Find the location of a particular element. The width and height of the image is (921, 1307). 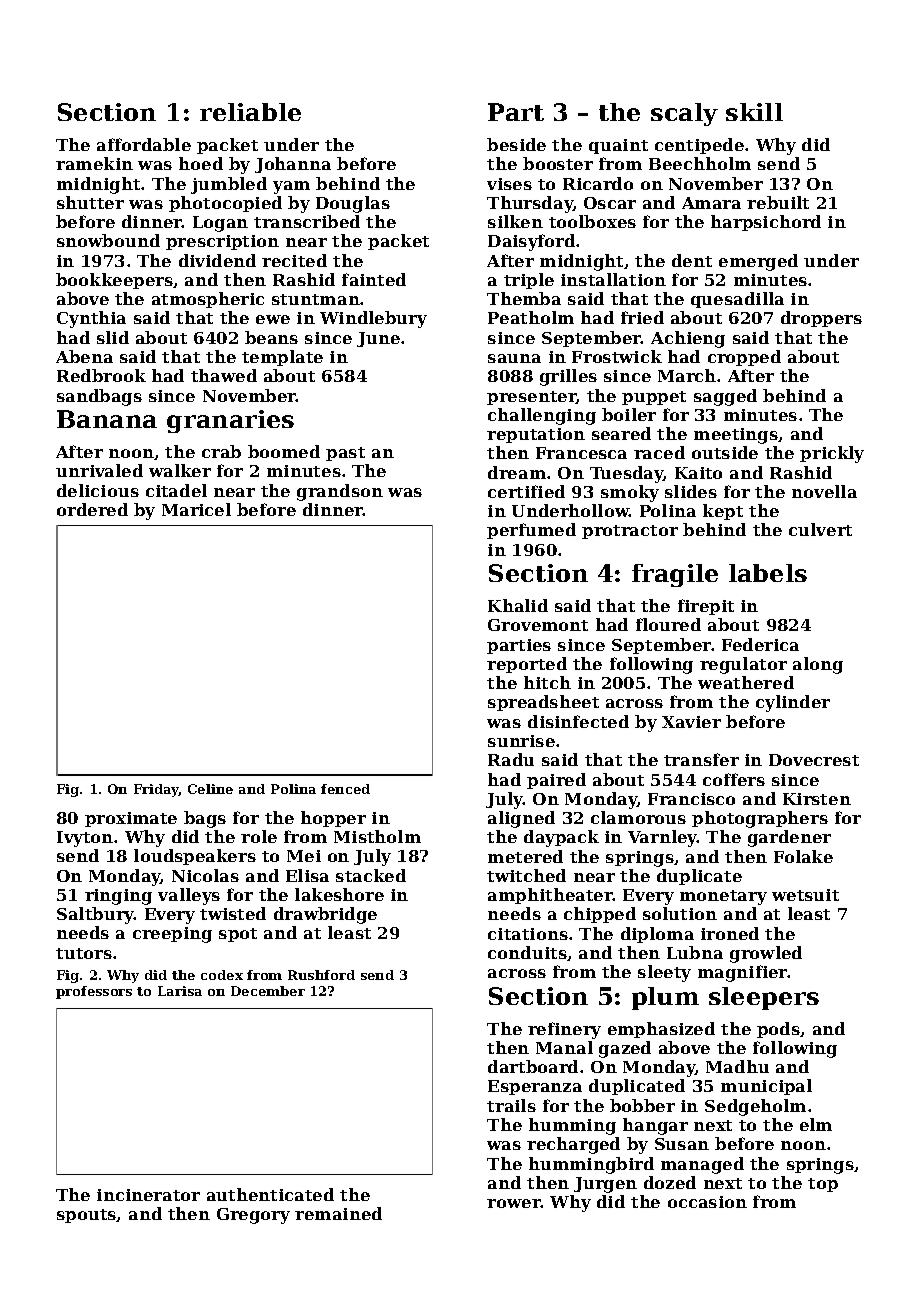

grandson is located at coordinates (340, 492).
